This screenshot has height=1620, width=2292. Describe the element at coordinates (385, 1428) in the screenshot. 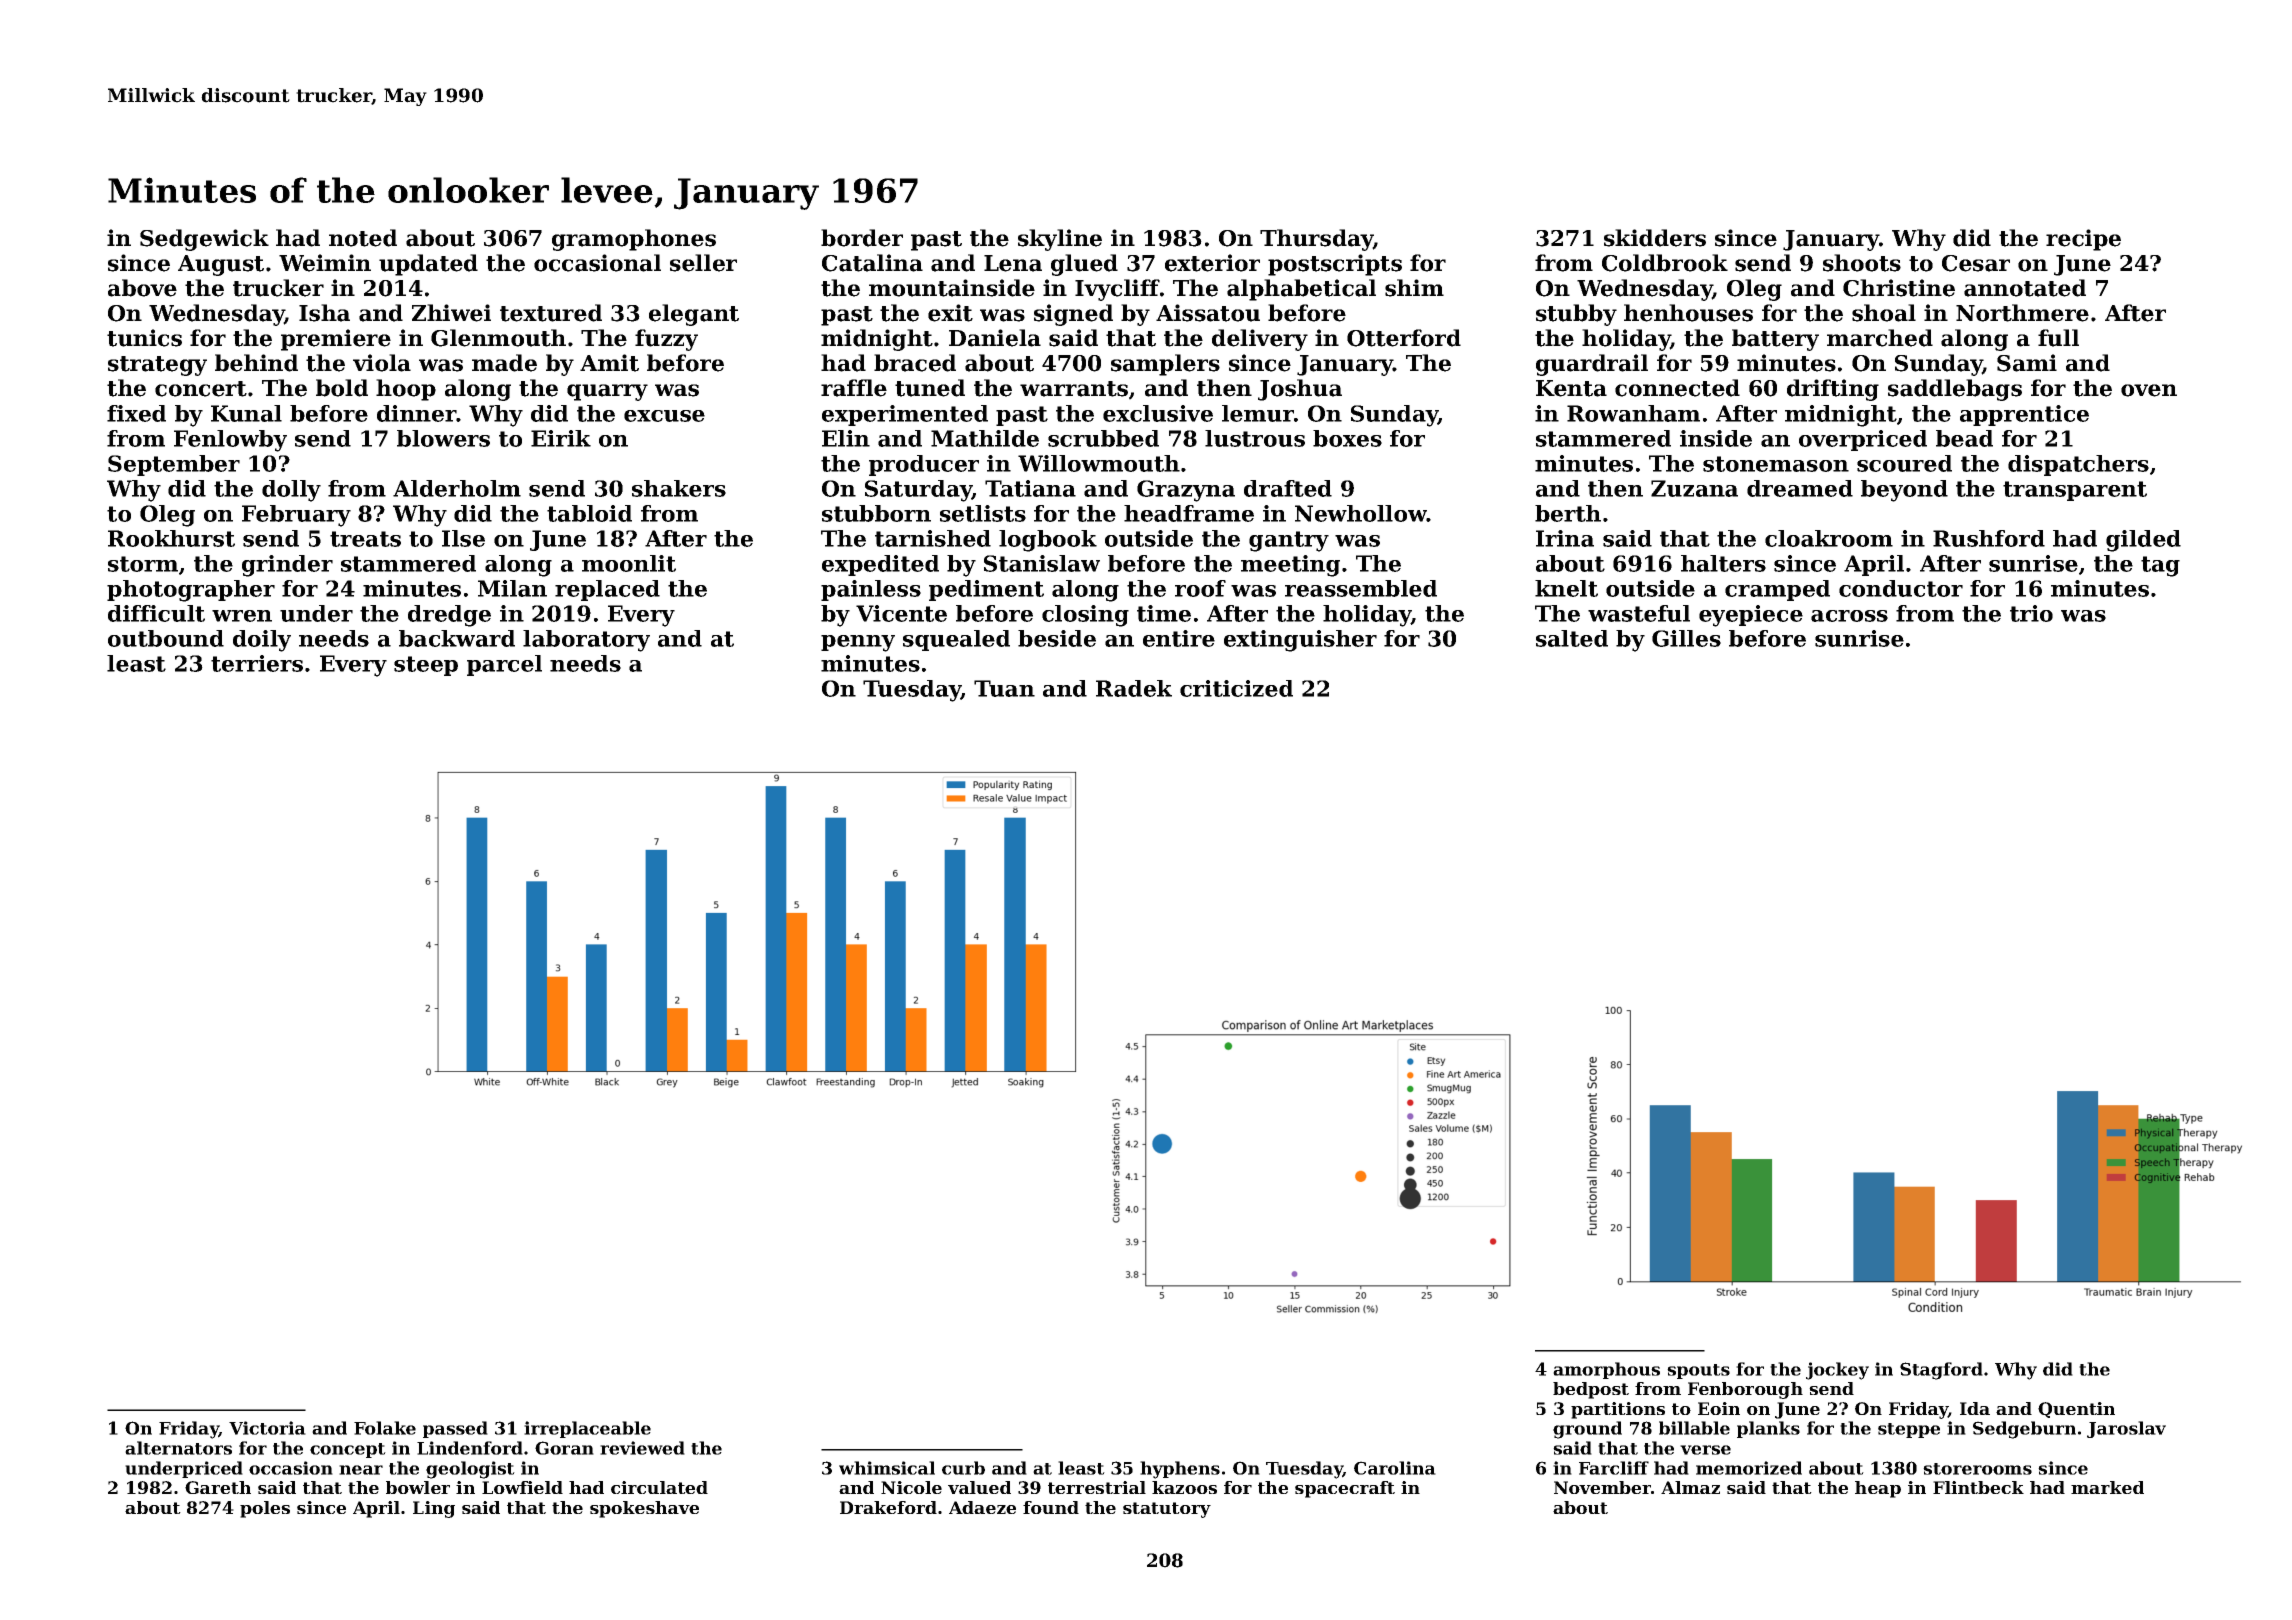

I see `Folake` at that location.
